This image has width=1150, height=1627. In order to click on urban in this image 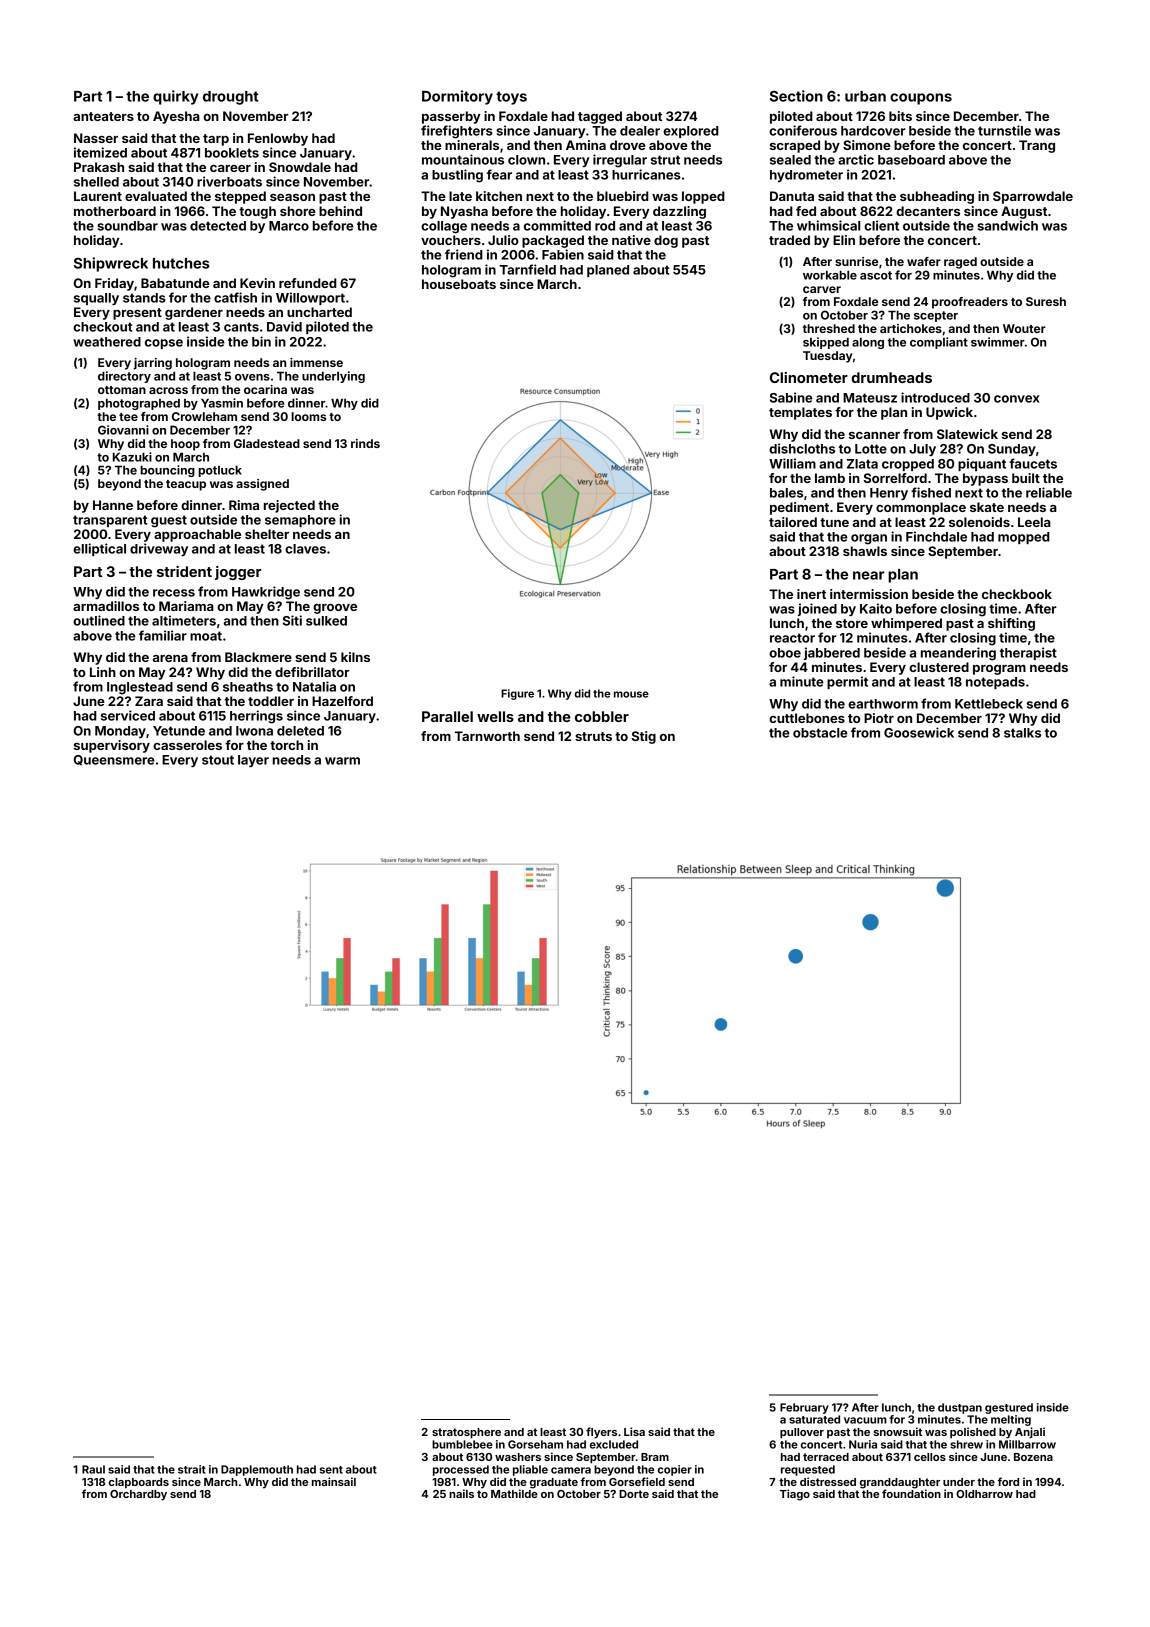, I will do `click(865, 96)`.
